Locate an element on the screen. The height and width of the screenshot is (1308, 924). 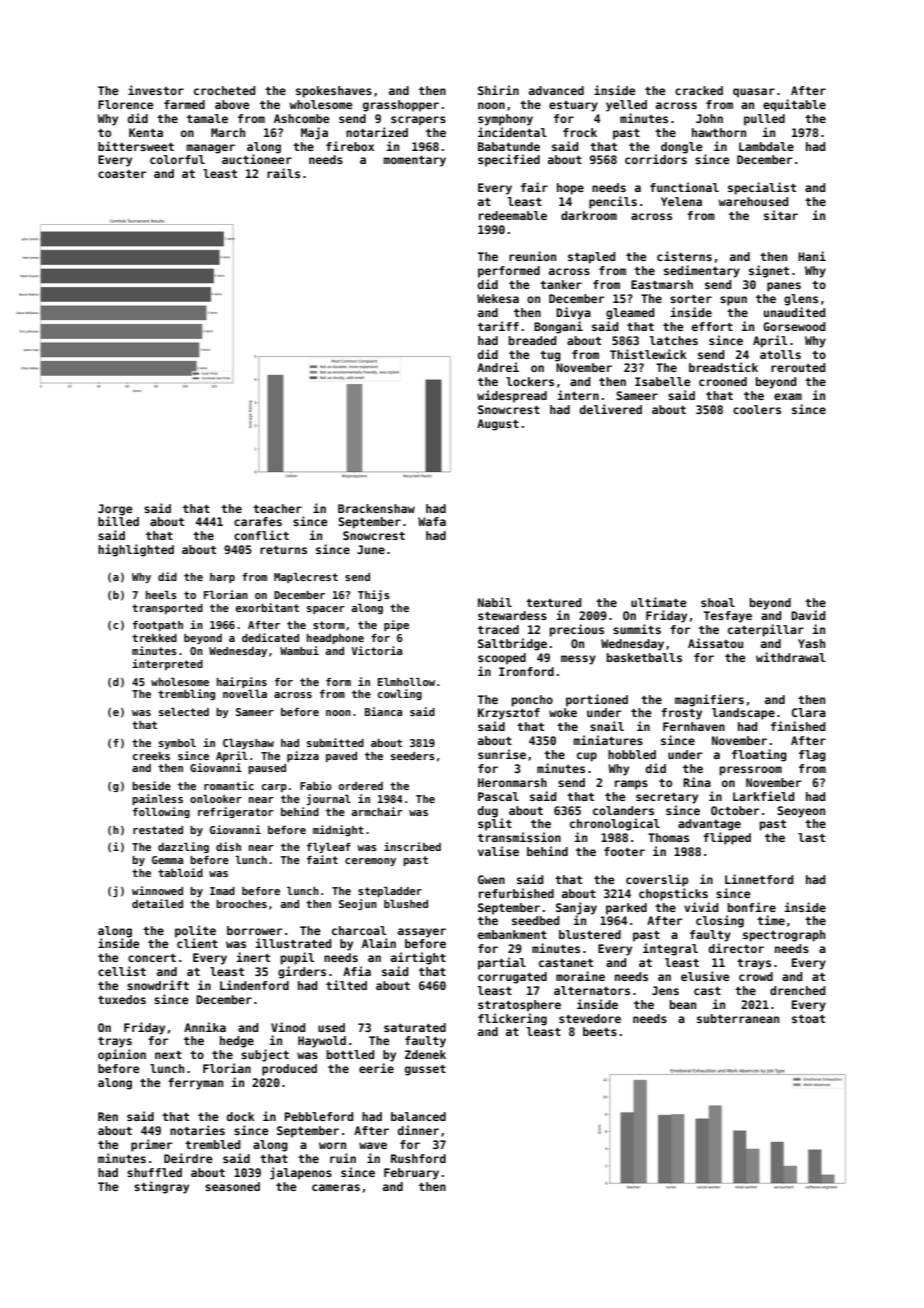
woke is located at coordinates (563, 712).
